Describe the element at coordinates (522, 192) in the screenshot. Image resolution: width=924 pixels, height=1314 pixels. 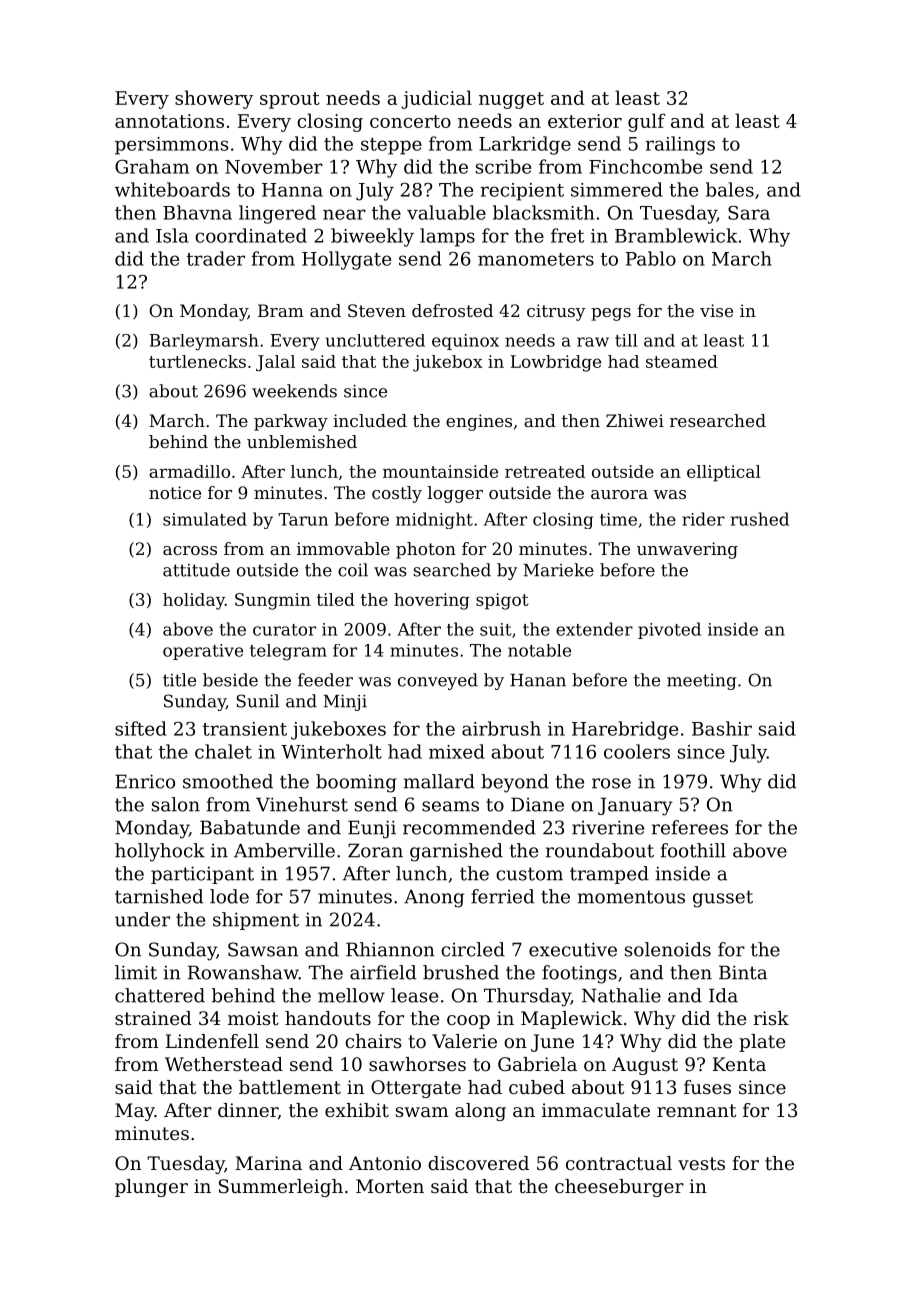
I see `recipient` at that location.
